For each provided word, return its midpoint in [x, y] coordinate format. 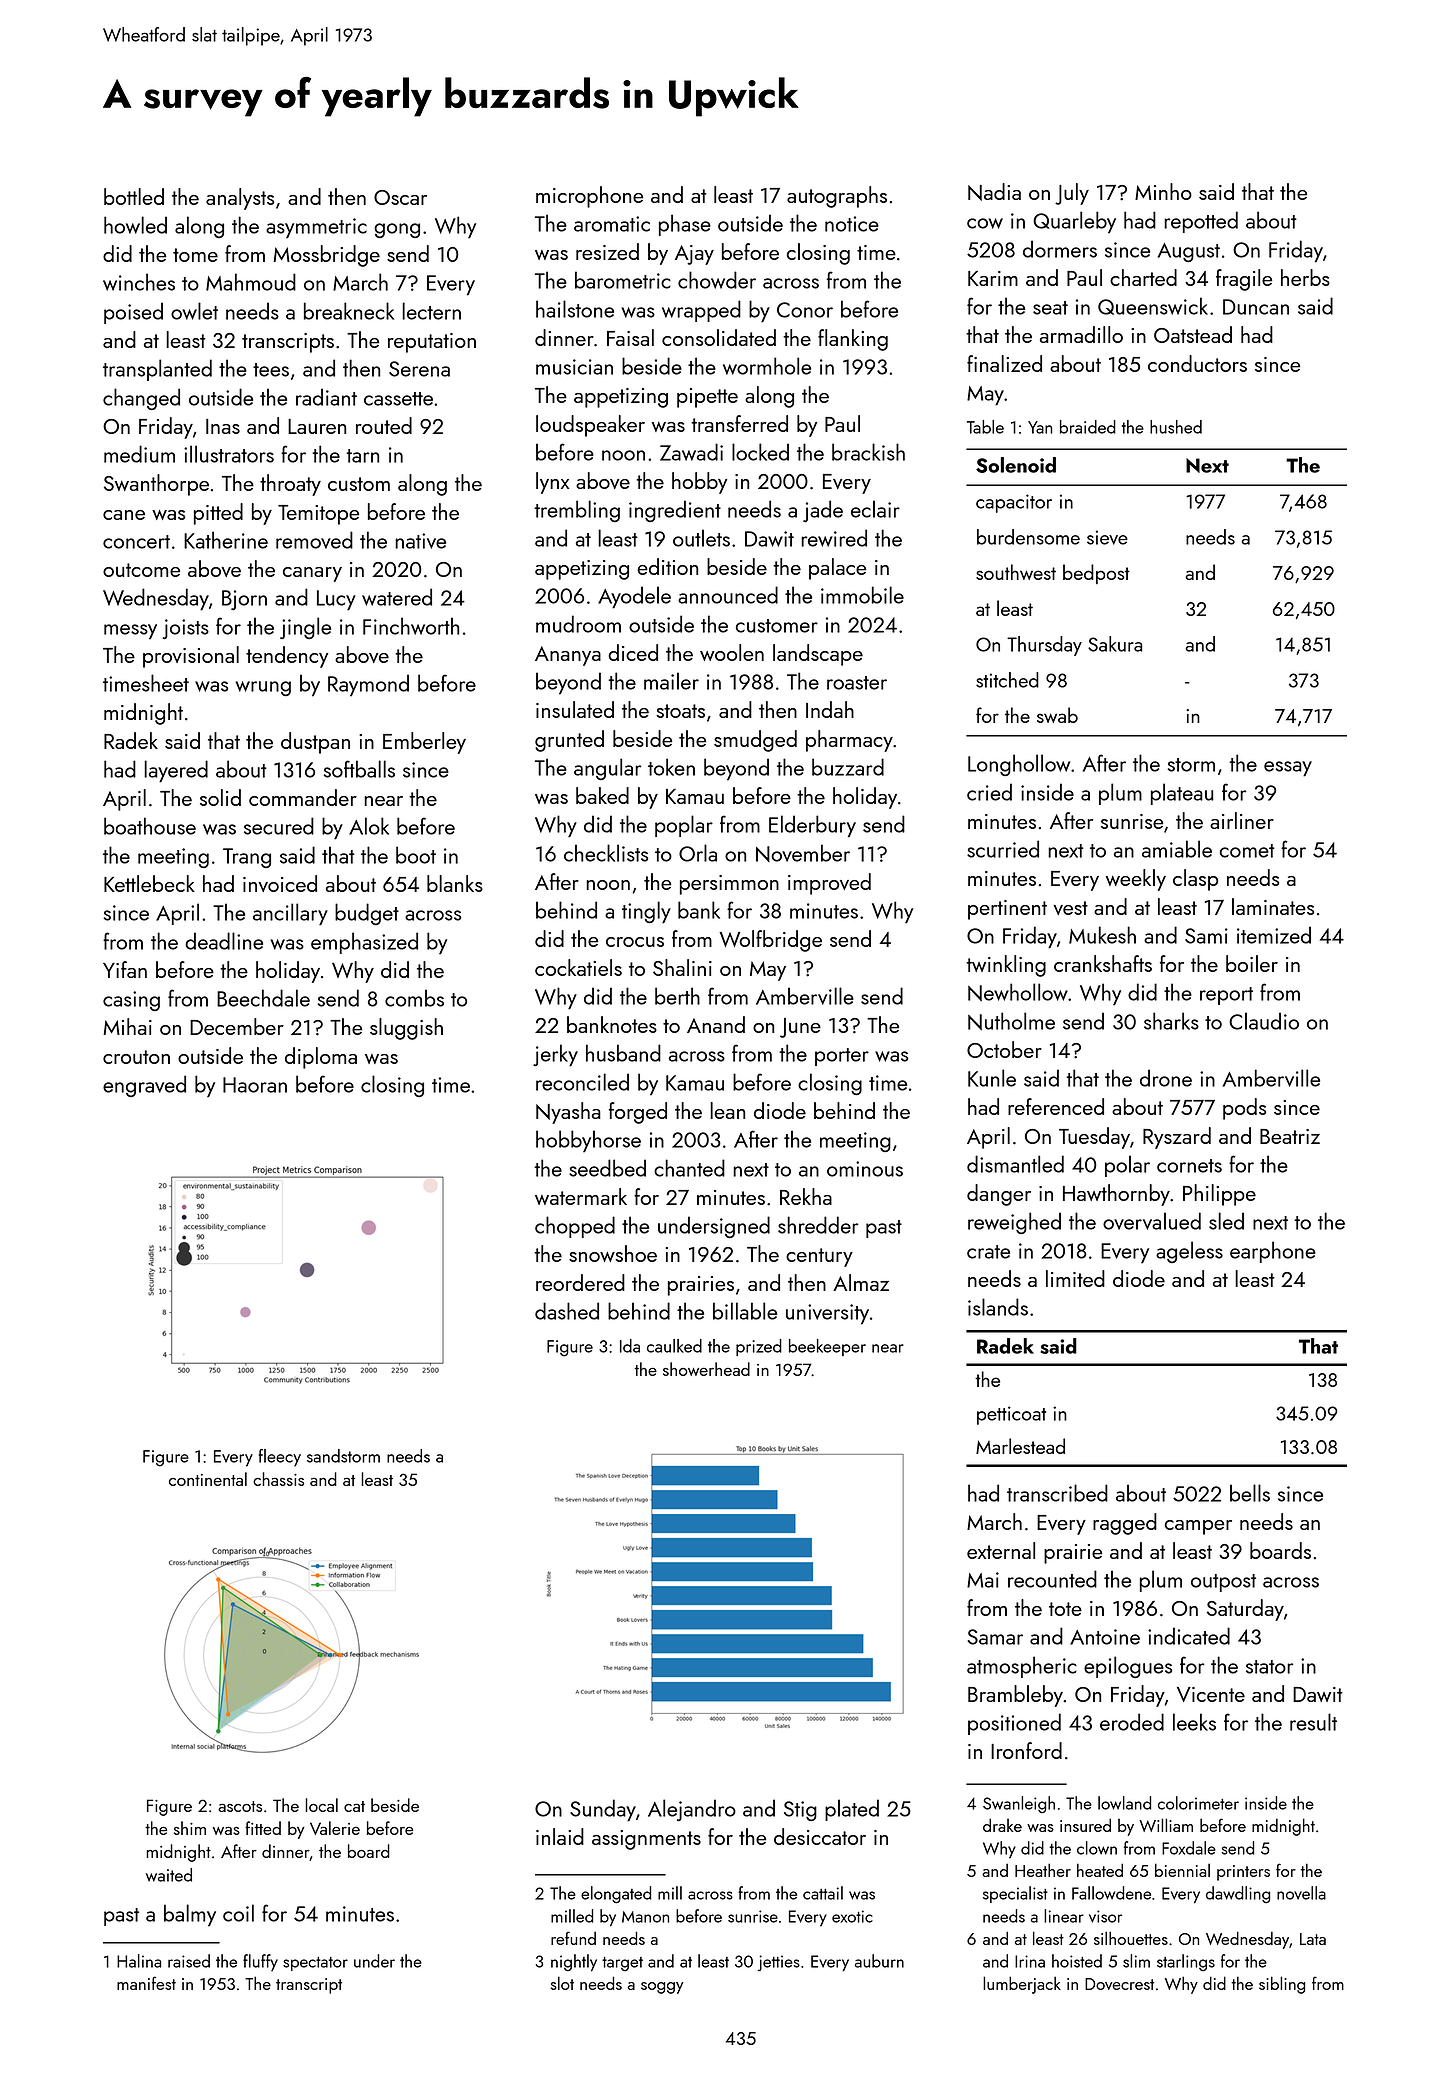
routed [384, 425]
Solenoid [1016, 465]
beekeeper [827, 1347]
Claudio [1264, 1021]
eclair [875, 509]
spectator [315, 1964]
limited [1075, 1278]
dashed [567, 1311]
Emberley [424, 743]
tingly [646, 912]
